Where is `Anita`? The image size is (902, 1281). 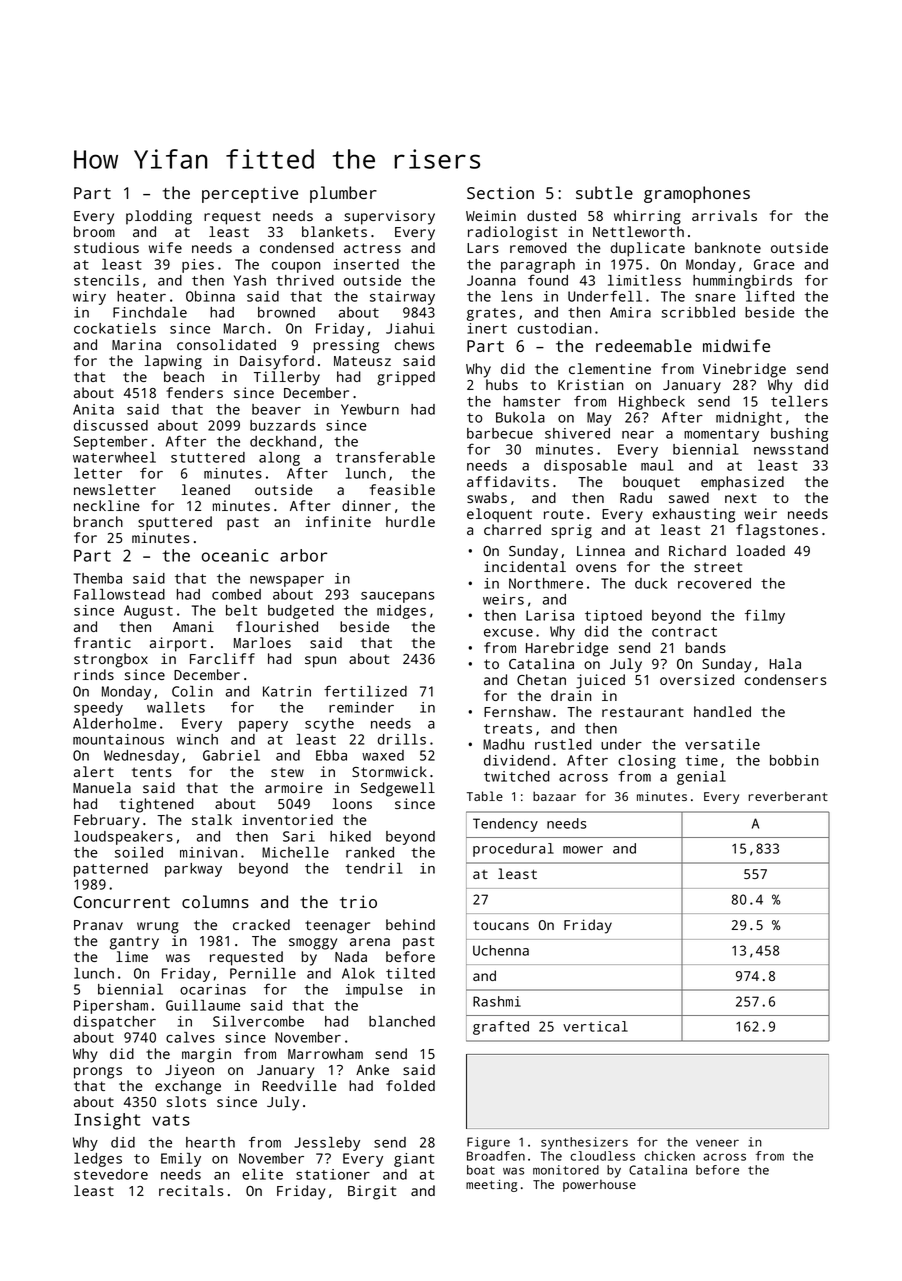
Anita is located at coordinates (93, 409).
